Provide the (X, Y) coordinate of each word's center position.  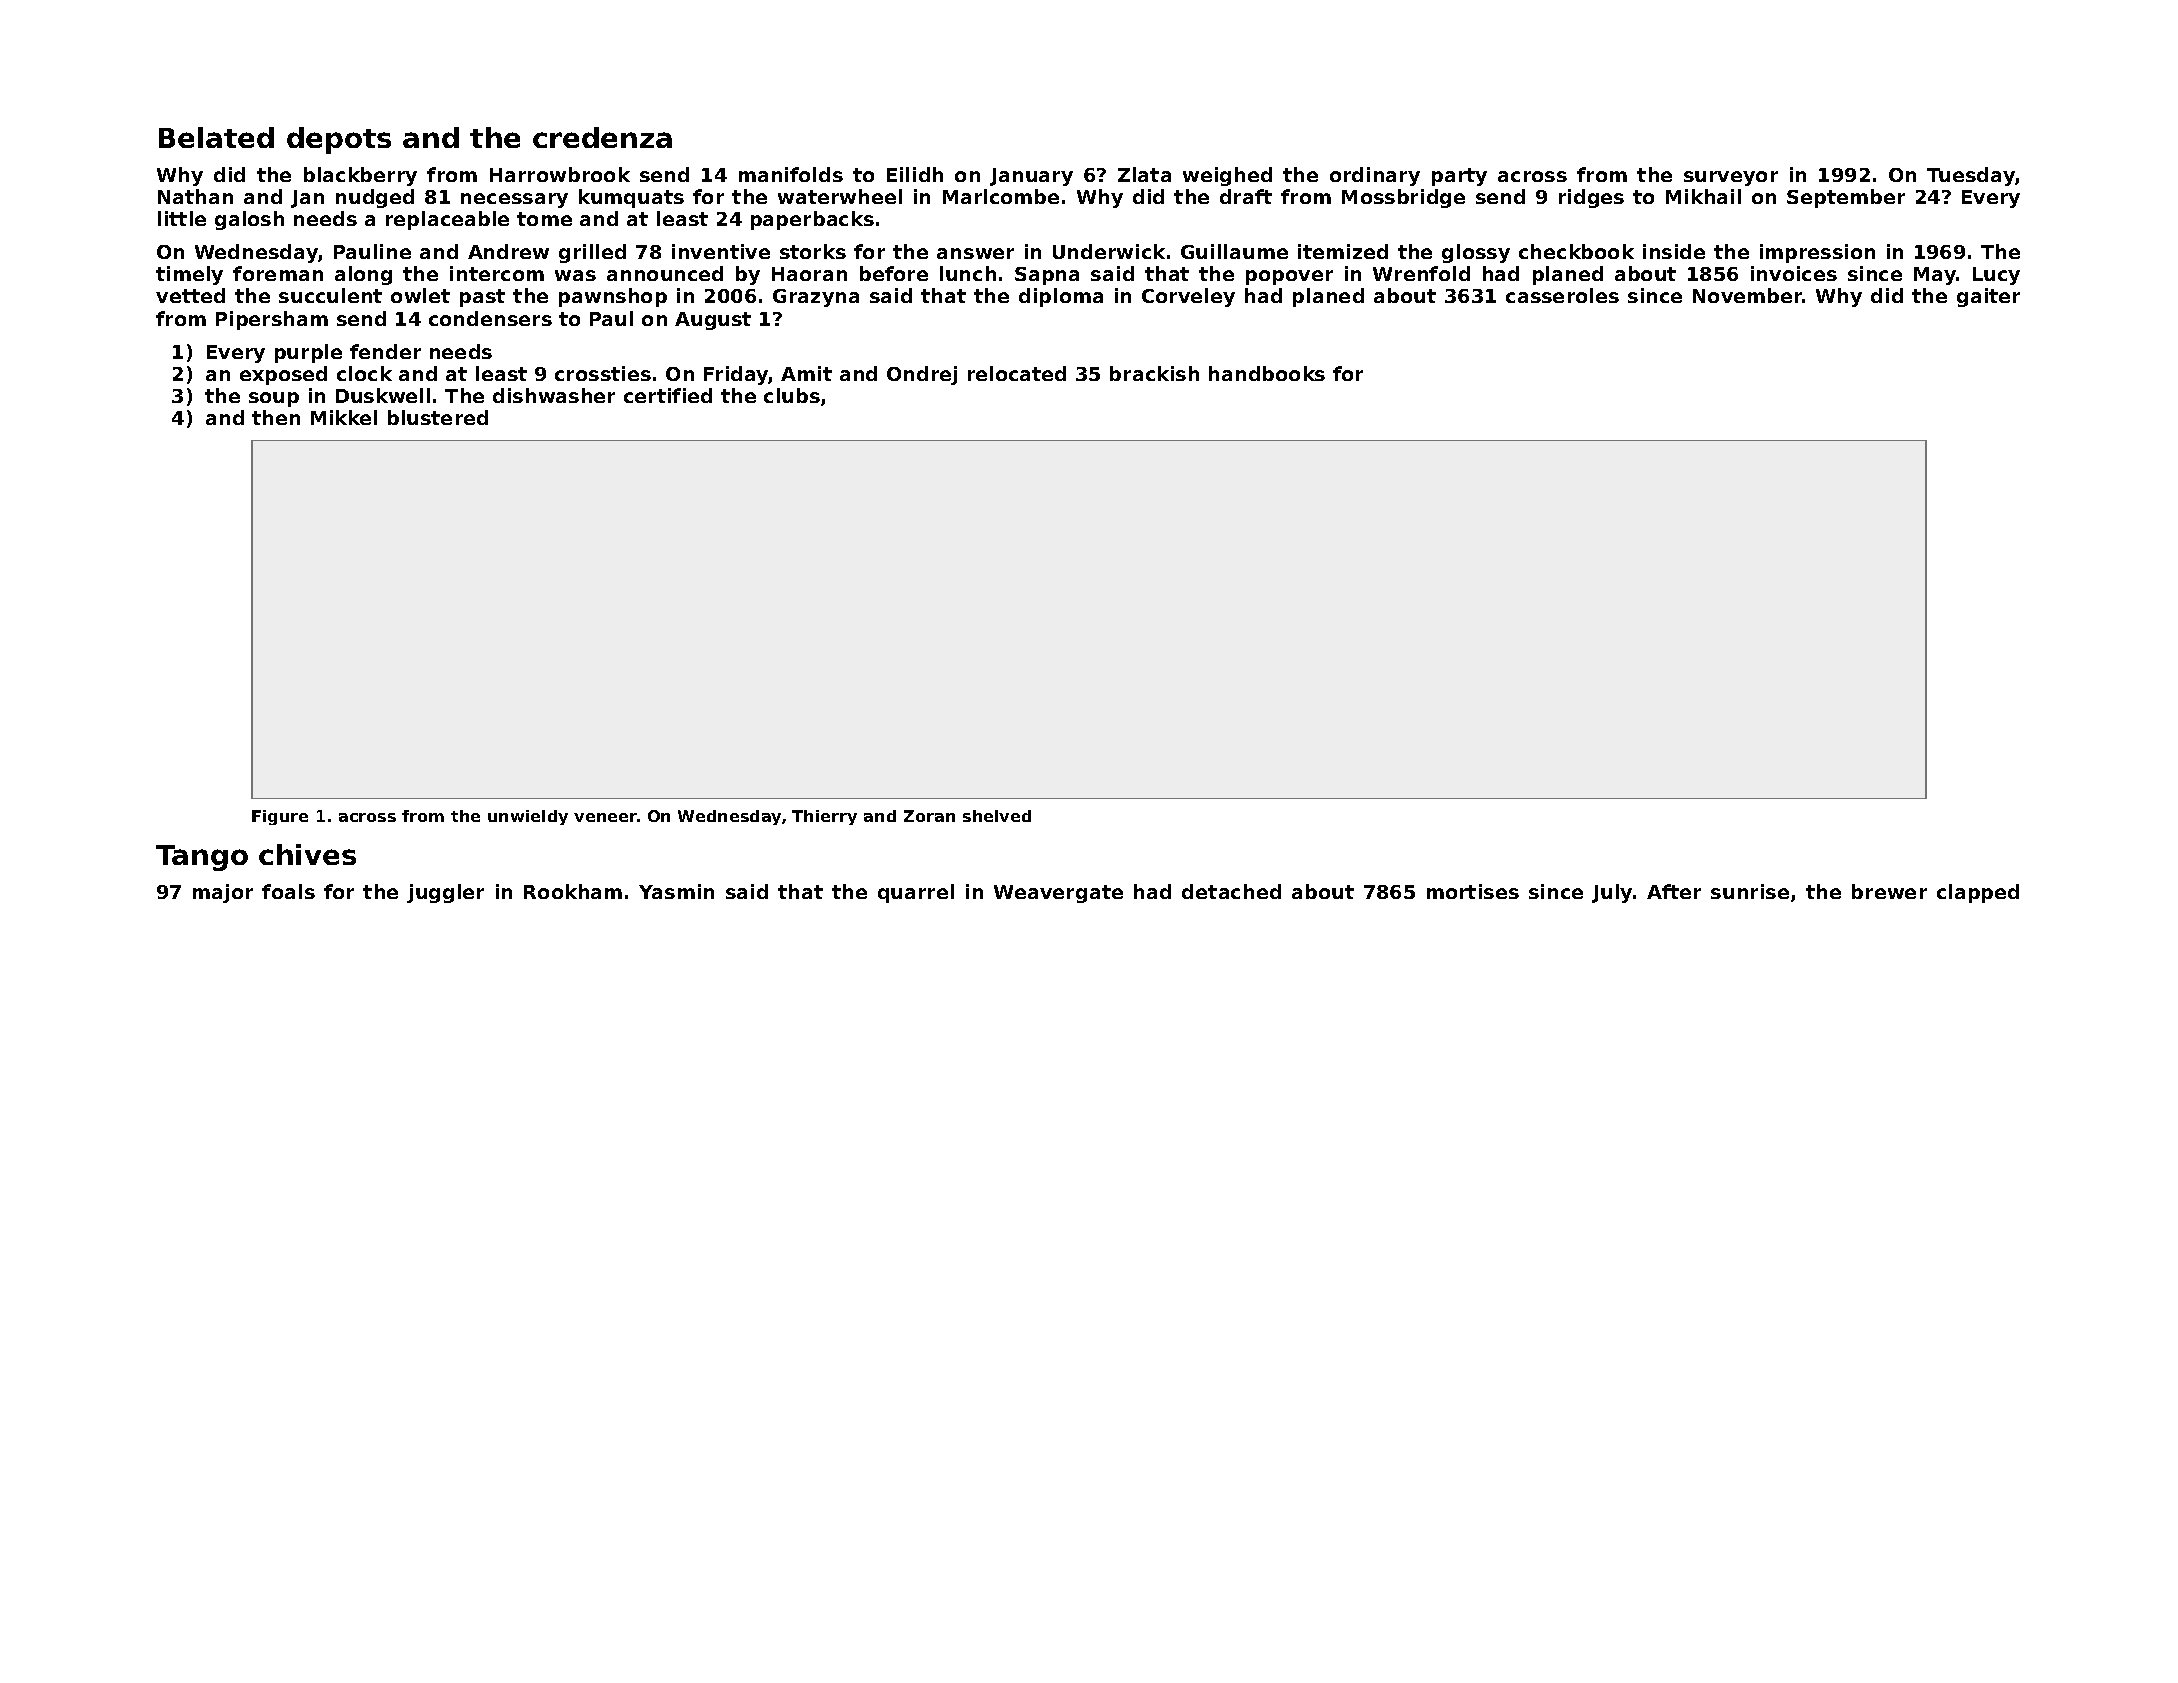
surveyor (1731, 178)
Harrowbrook (560, 174)
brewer (1889, 891)
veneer (605, 817)
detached (1231, 891)
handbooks (1267, 373)
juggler (445, 893)
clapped (1978, 893)
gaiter (1988, 297)
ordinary (1375, 176)
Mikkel (344, 417)
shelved (997, 816)
